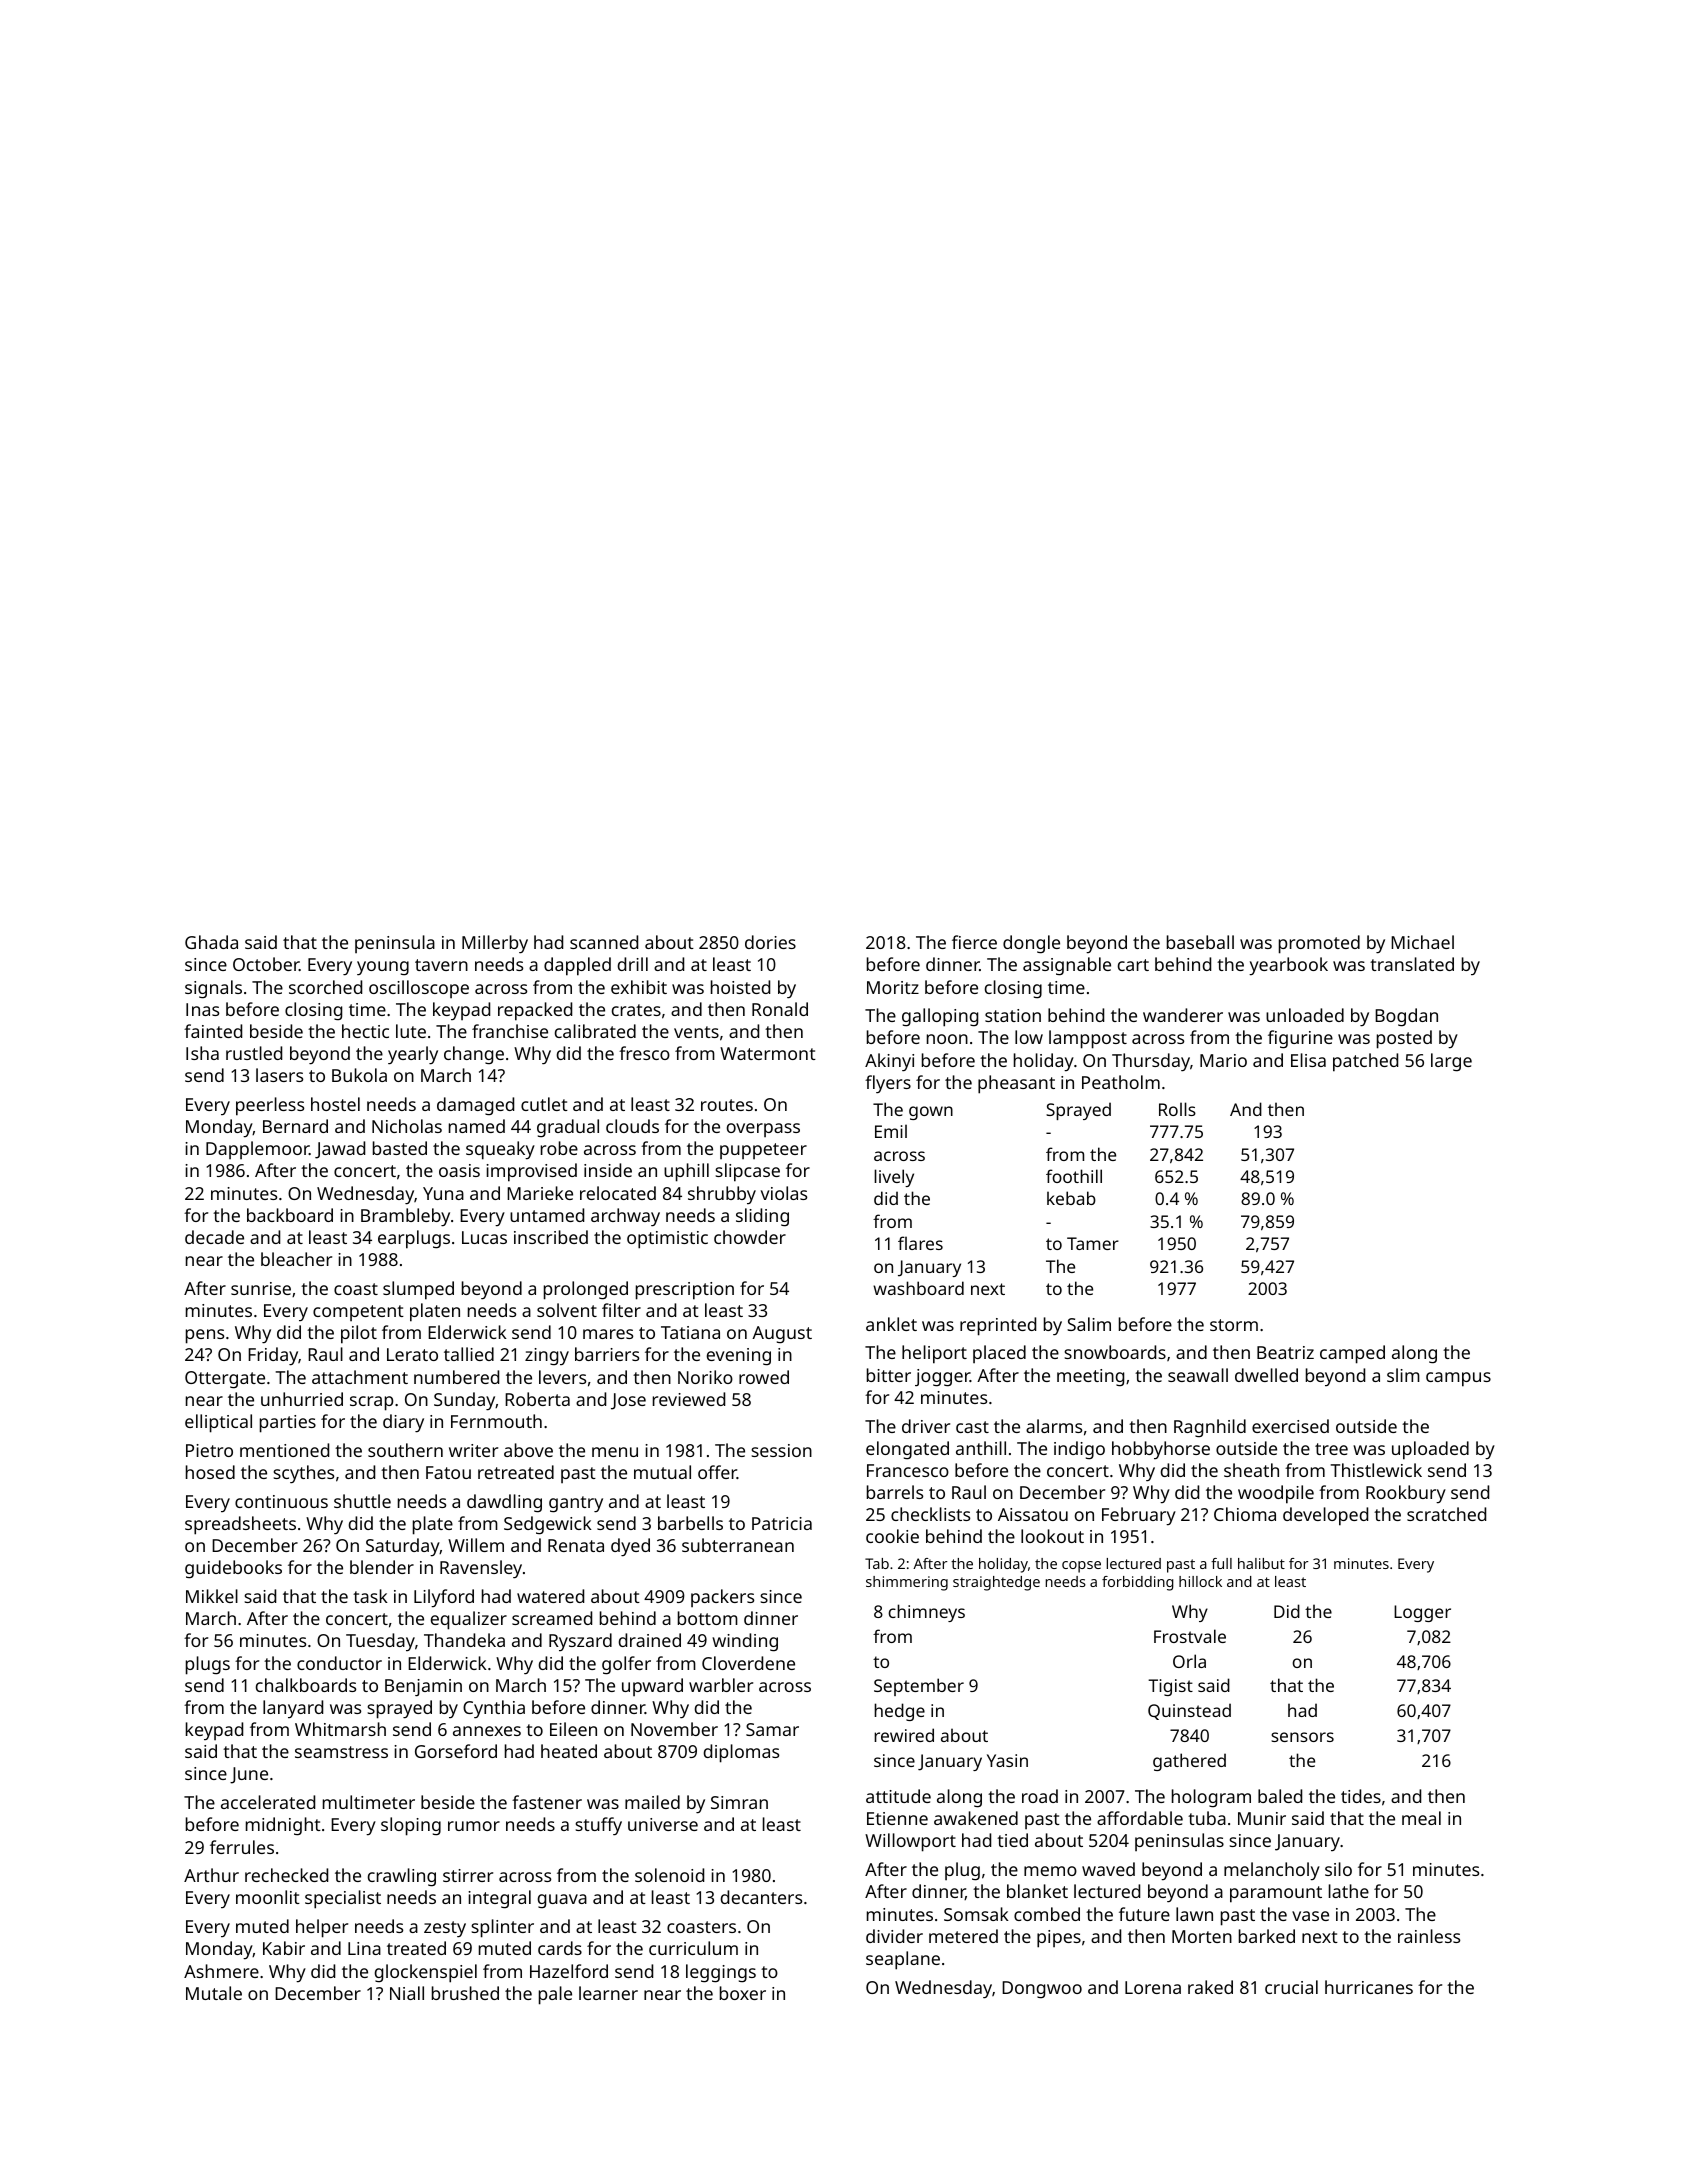 The width and height of the image is (1683, 2178). What do you see at coordinates (608, 1170) in the image?
I see `inside` at bounding box center [608, 1170].
